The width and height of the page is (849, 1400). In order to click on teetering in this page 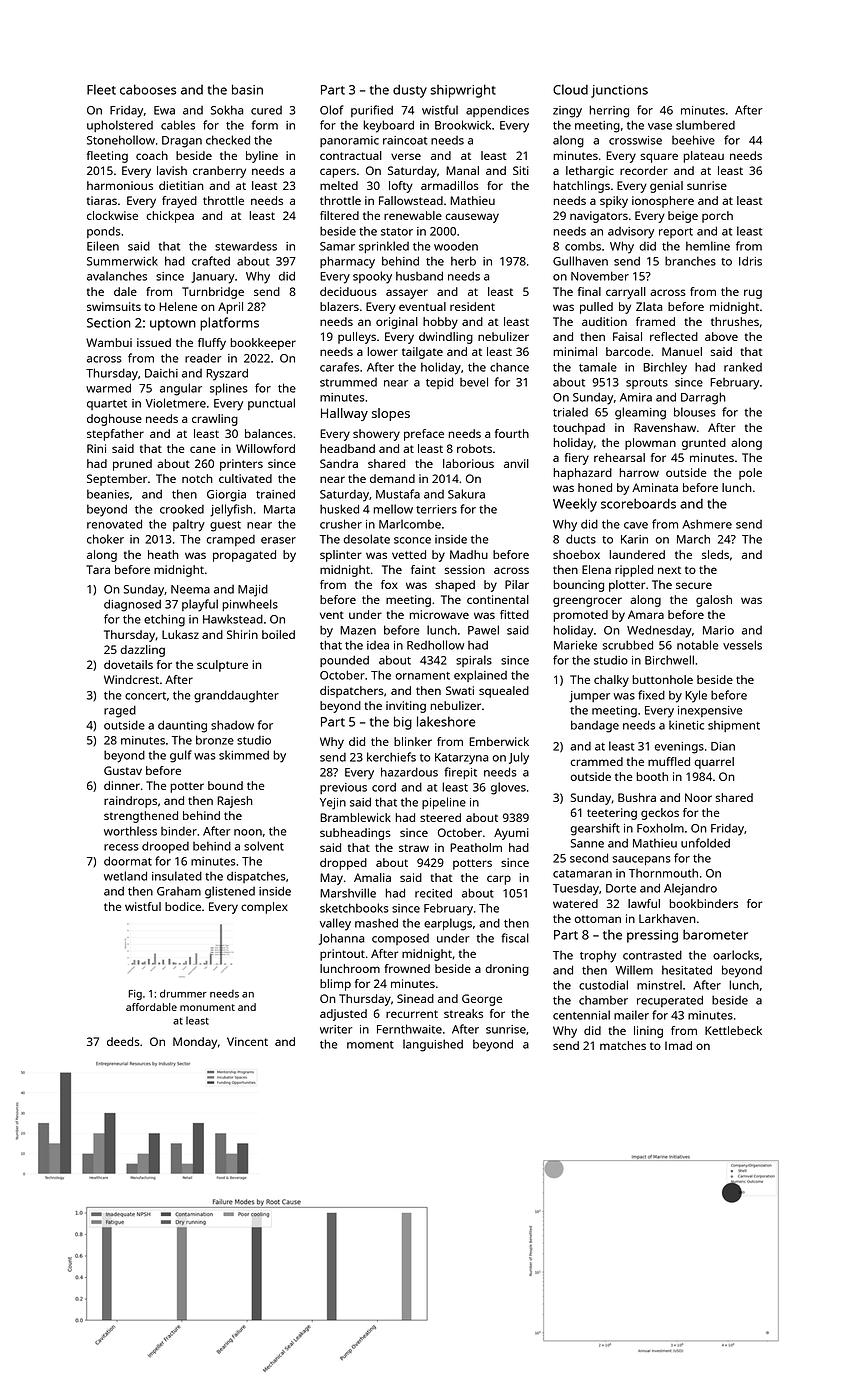, I will do `click(612, 814)`.
